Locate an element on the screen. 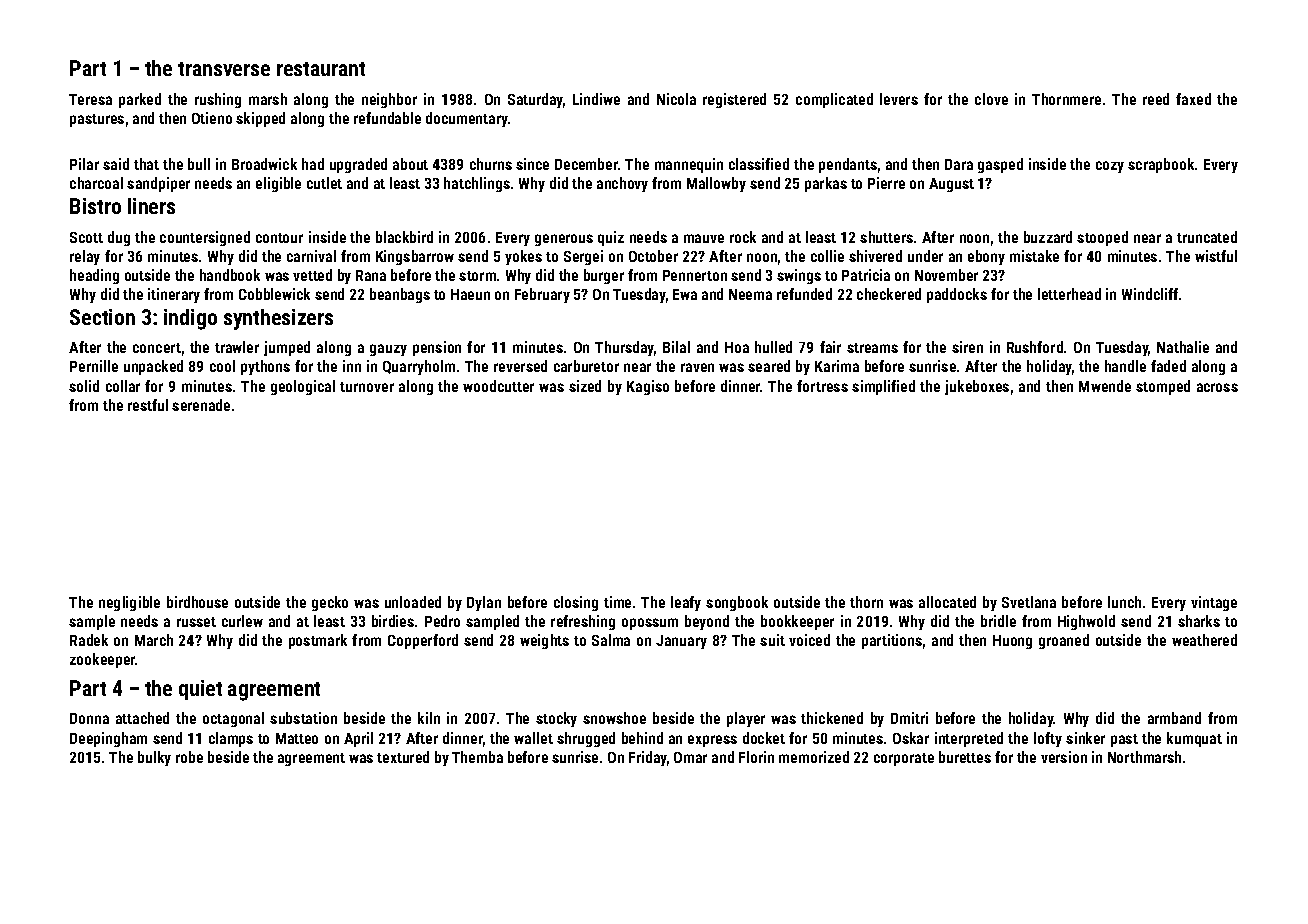 This screenshot has height=924, width=1308. gecko is located at coordinates (330, 603).
